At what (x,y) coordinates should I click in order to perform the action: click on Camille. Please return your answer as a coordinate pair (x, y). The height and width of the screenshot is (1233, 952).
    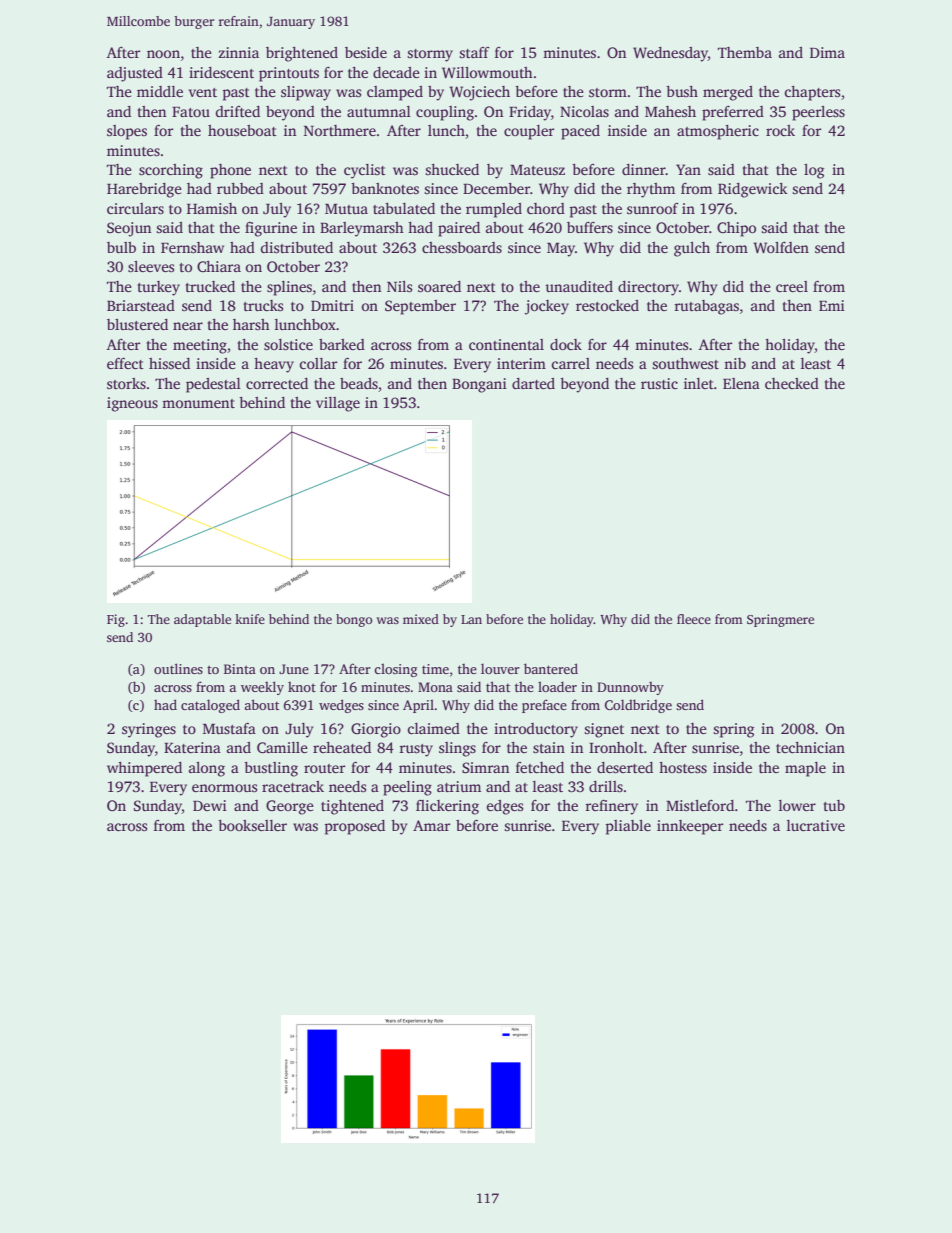
    Looking at the image, I should click on (282, 747).
